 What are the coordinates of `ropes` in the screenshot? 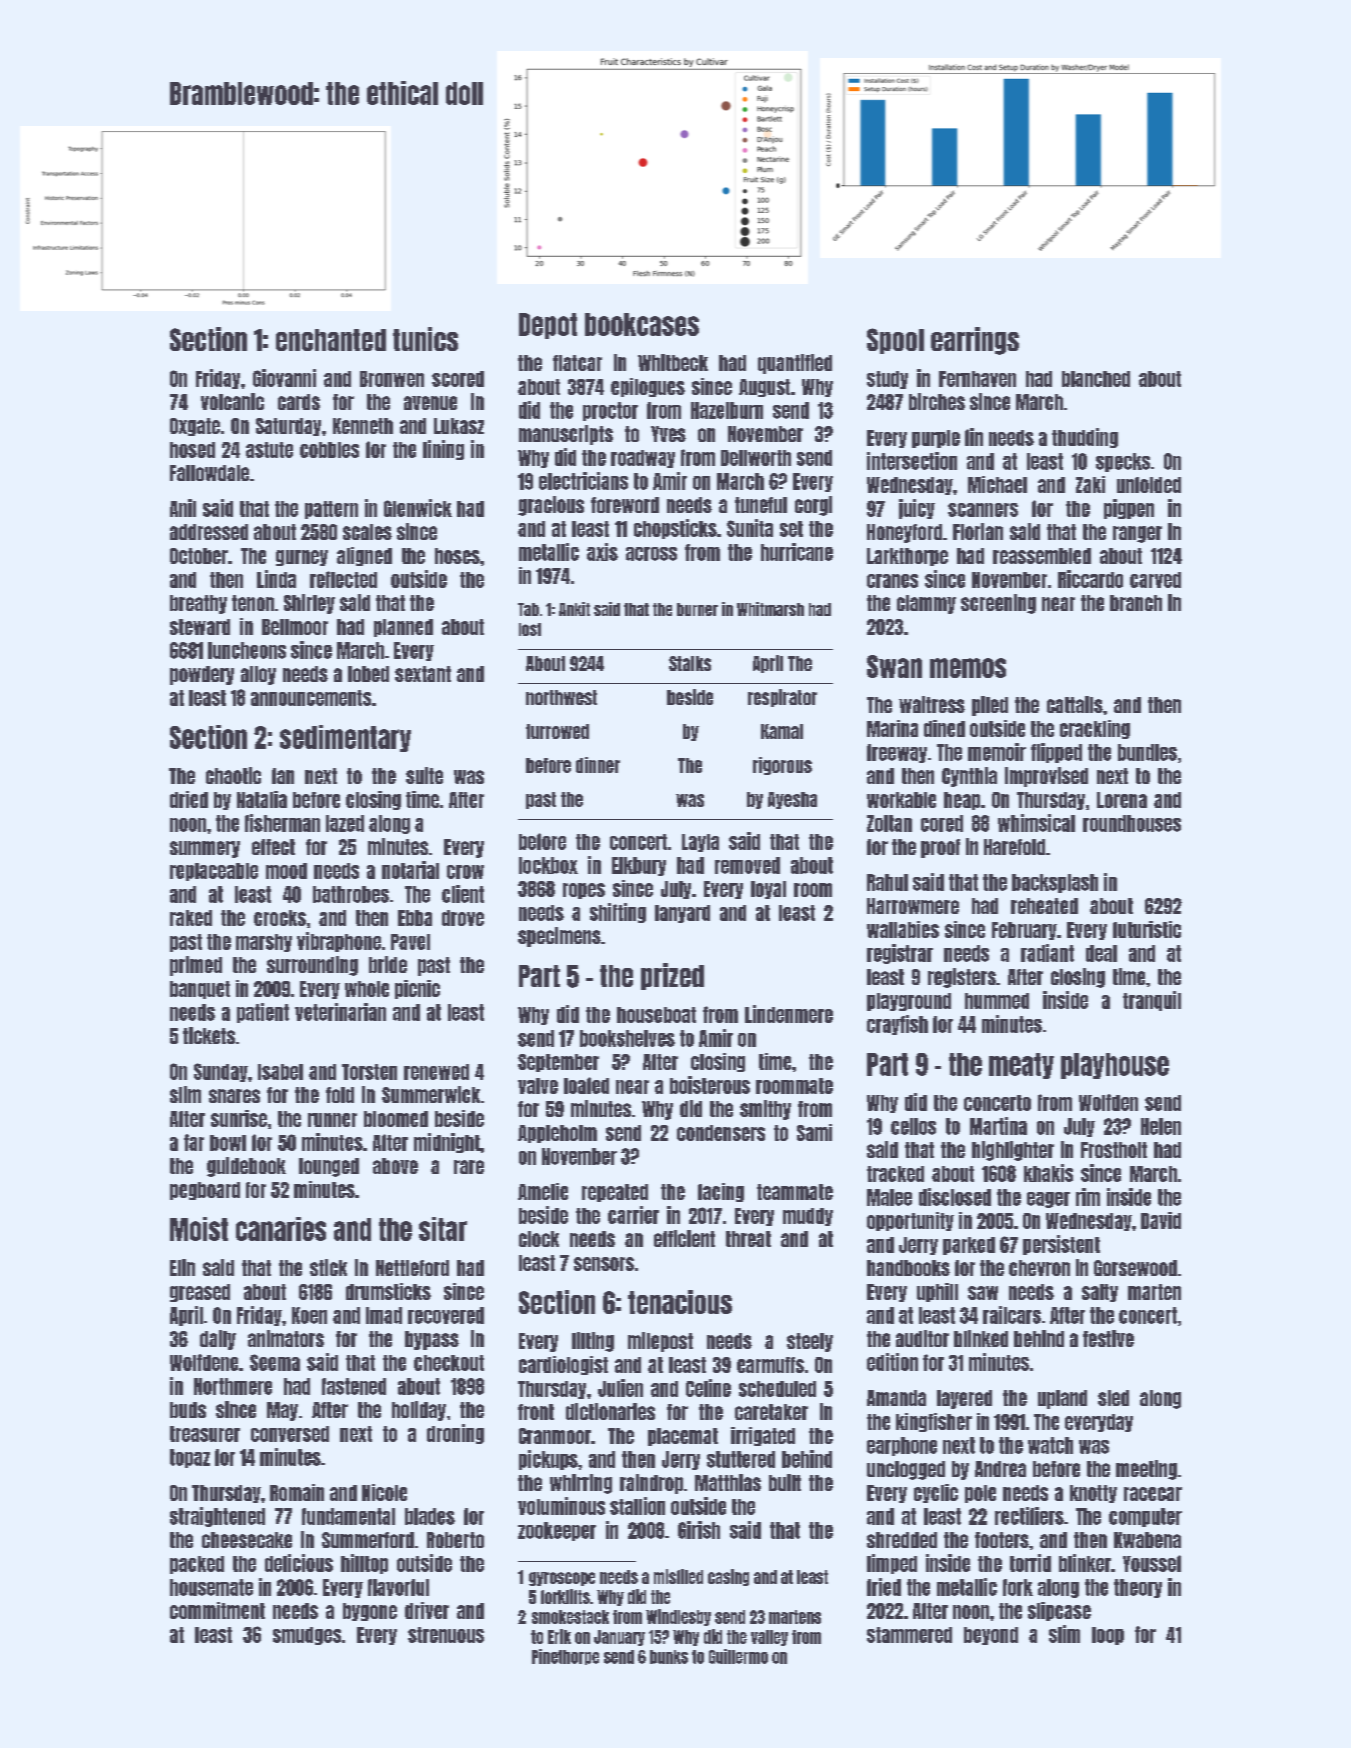 It's located at (584, 891).
